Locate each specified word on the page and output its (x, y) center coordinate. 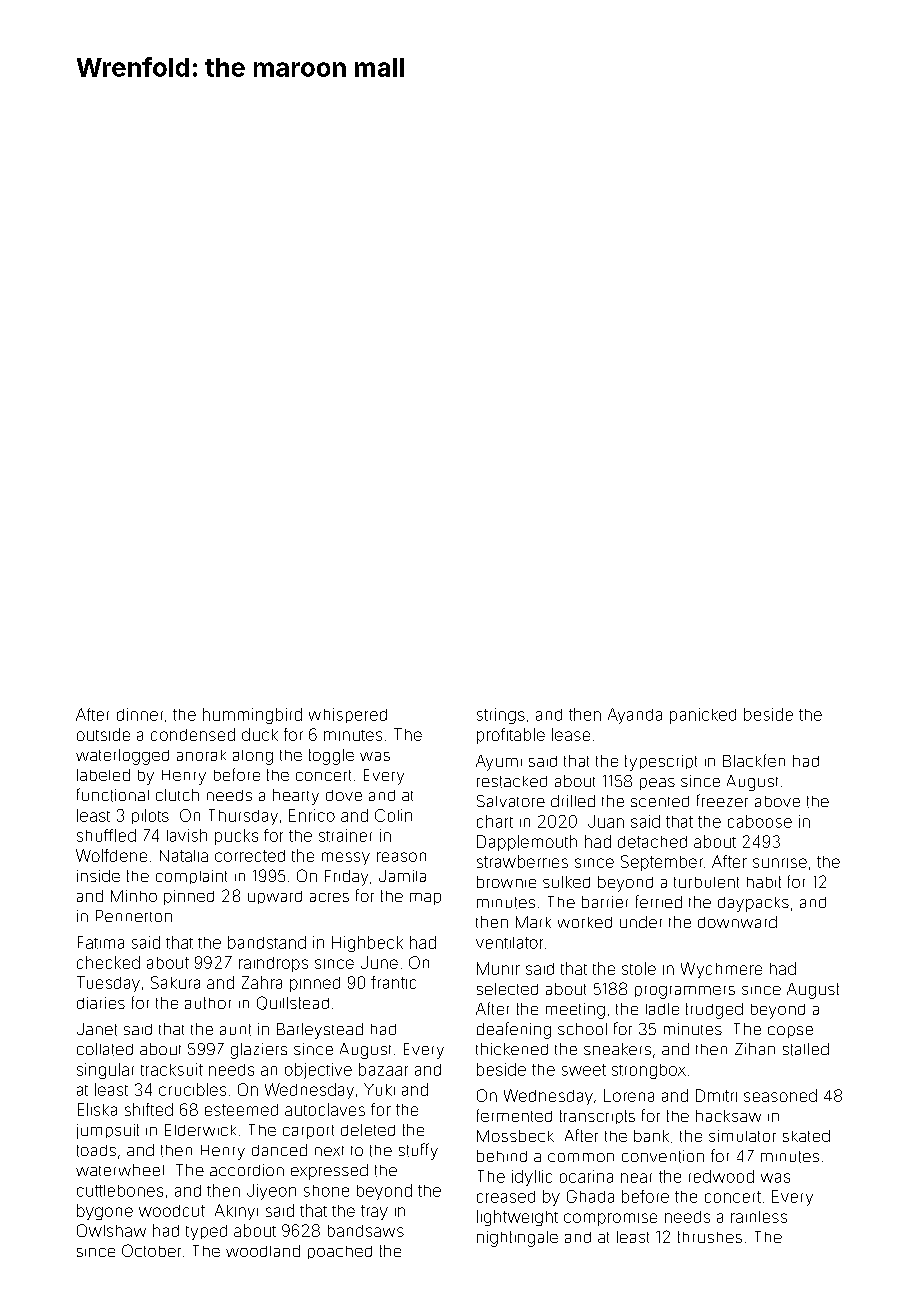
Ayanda (635, 716)
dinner (140, 714)
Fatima (101, 942)
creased (506, 1197)
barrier (605, 902)
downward (737, 922)
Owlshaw (111, 1230)
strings (501, 716)
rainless (759, 1217)
